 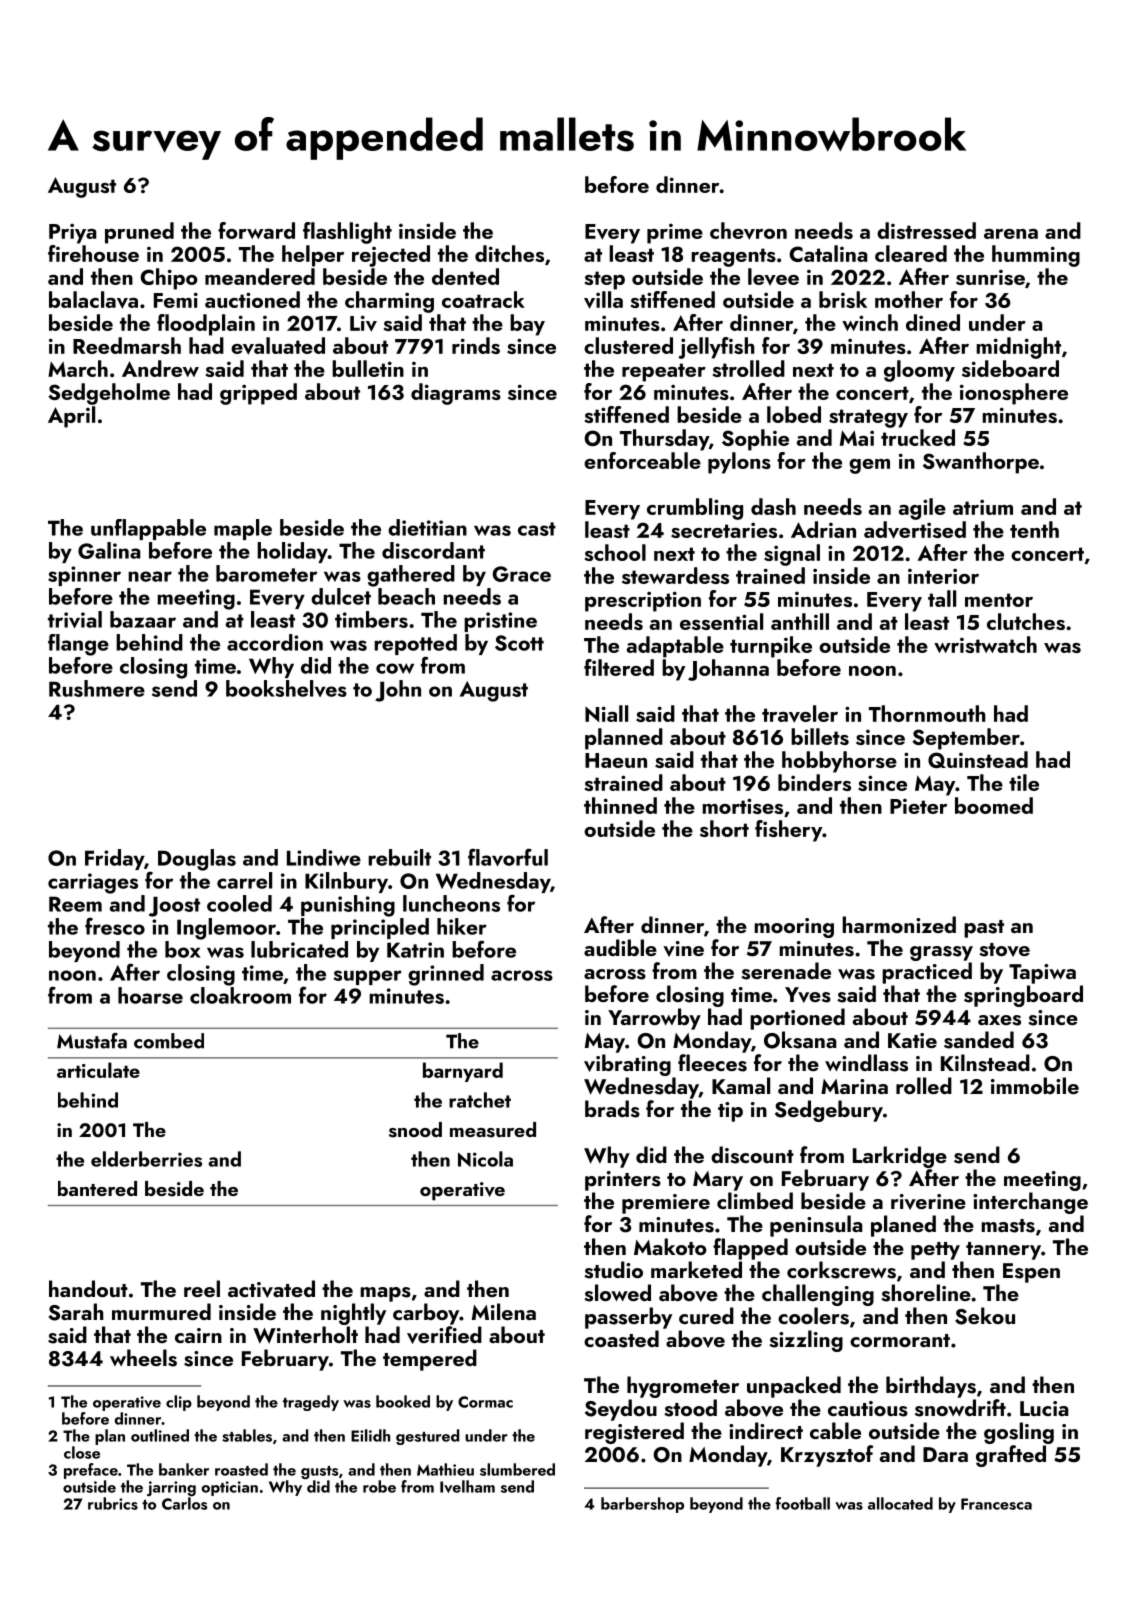 I want to click on distressed, so click(x=926, y=230).
